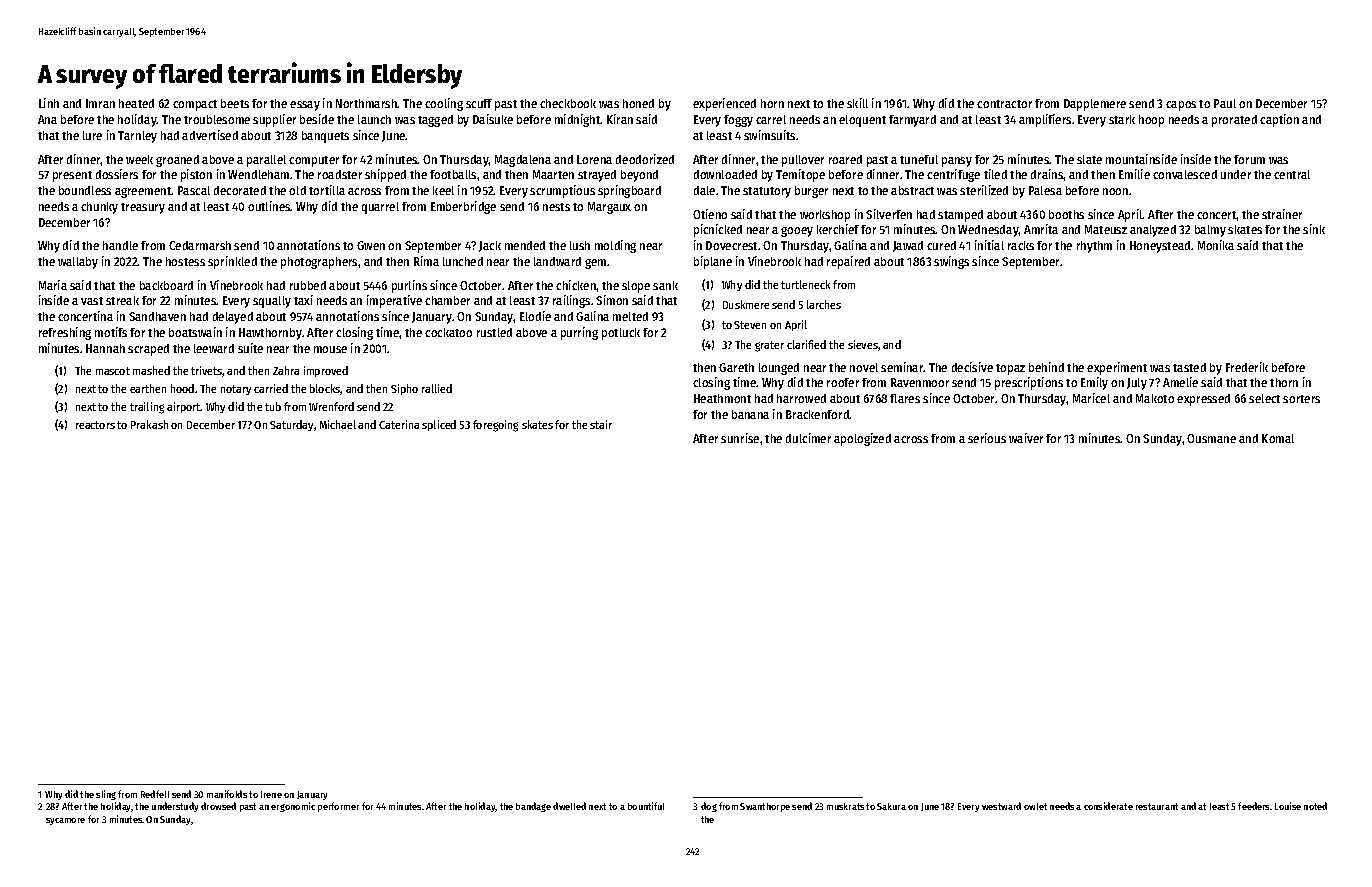 Image resolution: width=1372 pixels, height=887 pixels. Describe the element at coordinates (1151, 121) in the document. I see `hoop` at that location.
